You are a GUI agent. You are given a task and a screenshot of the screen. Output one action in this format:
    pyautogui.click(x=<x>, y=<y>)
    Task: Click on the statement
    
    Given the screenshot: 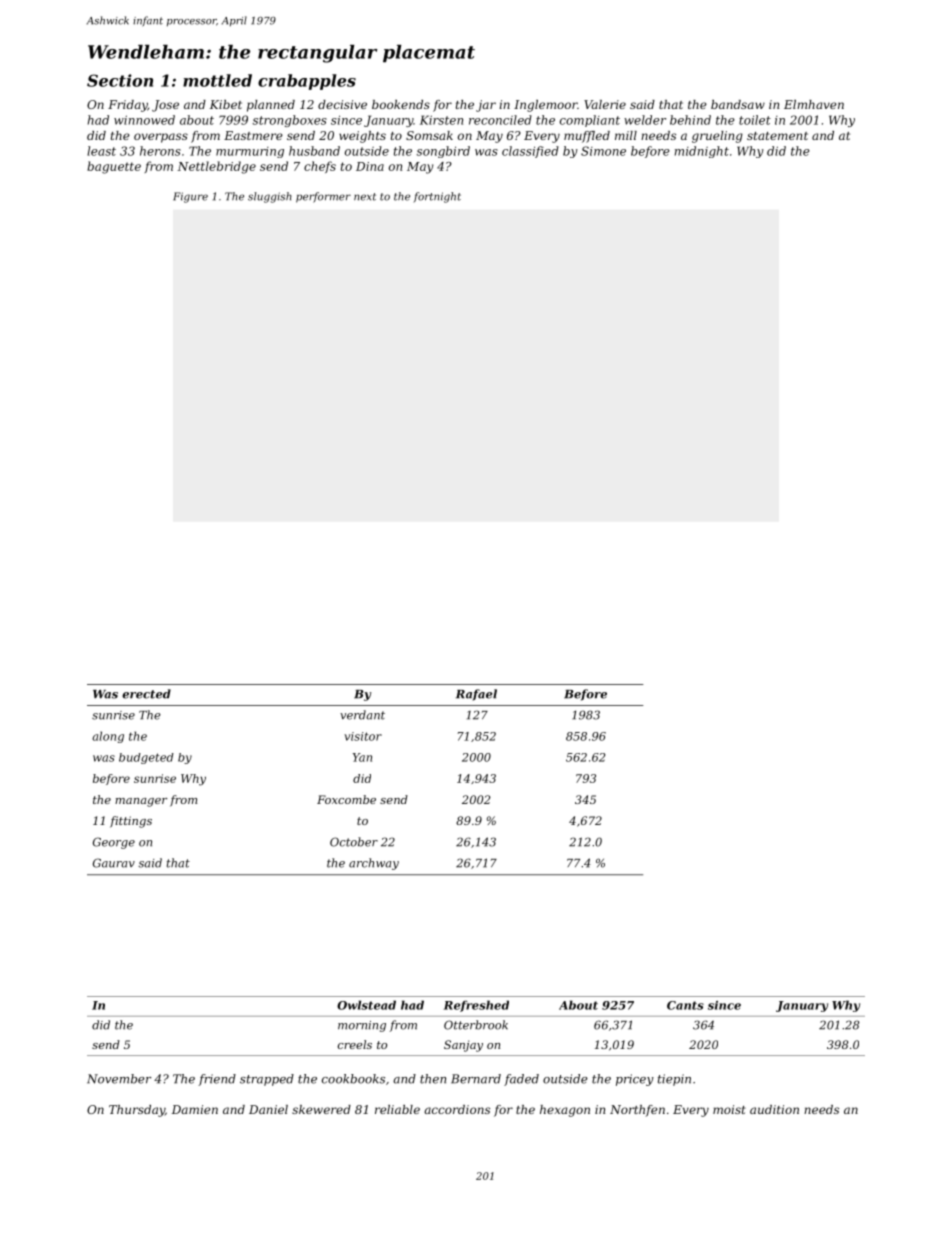 What is the action you would take?
    pyautogui.click(x=777, y=136)
